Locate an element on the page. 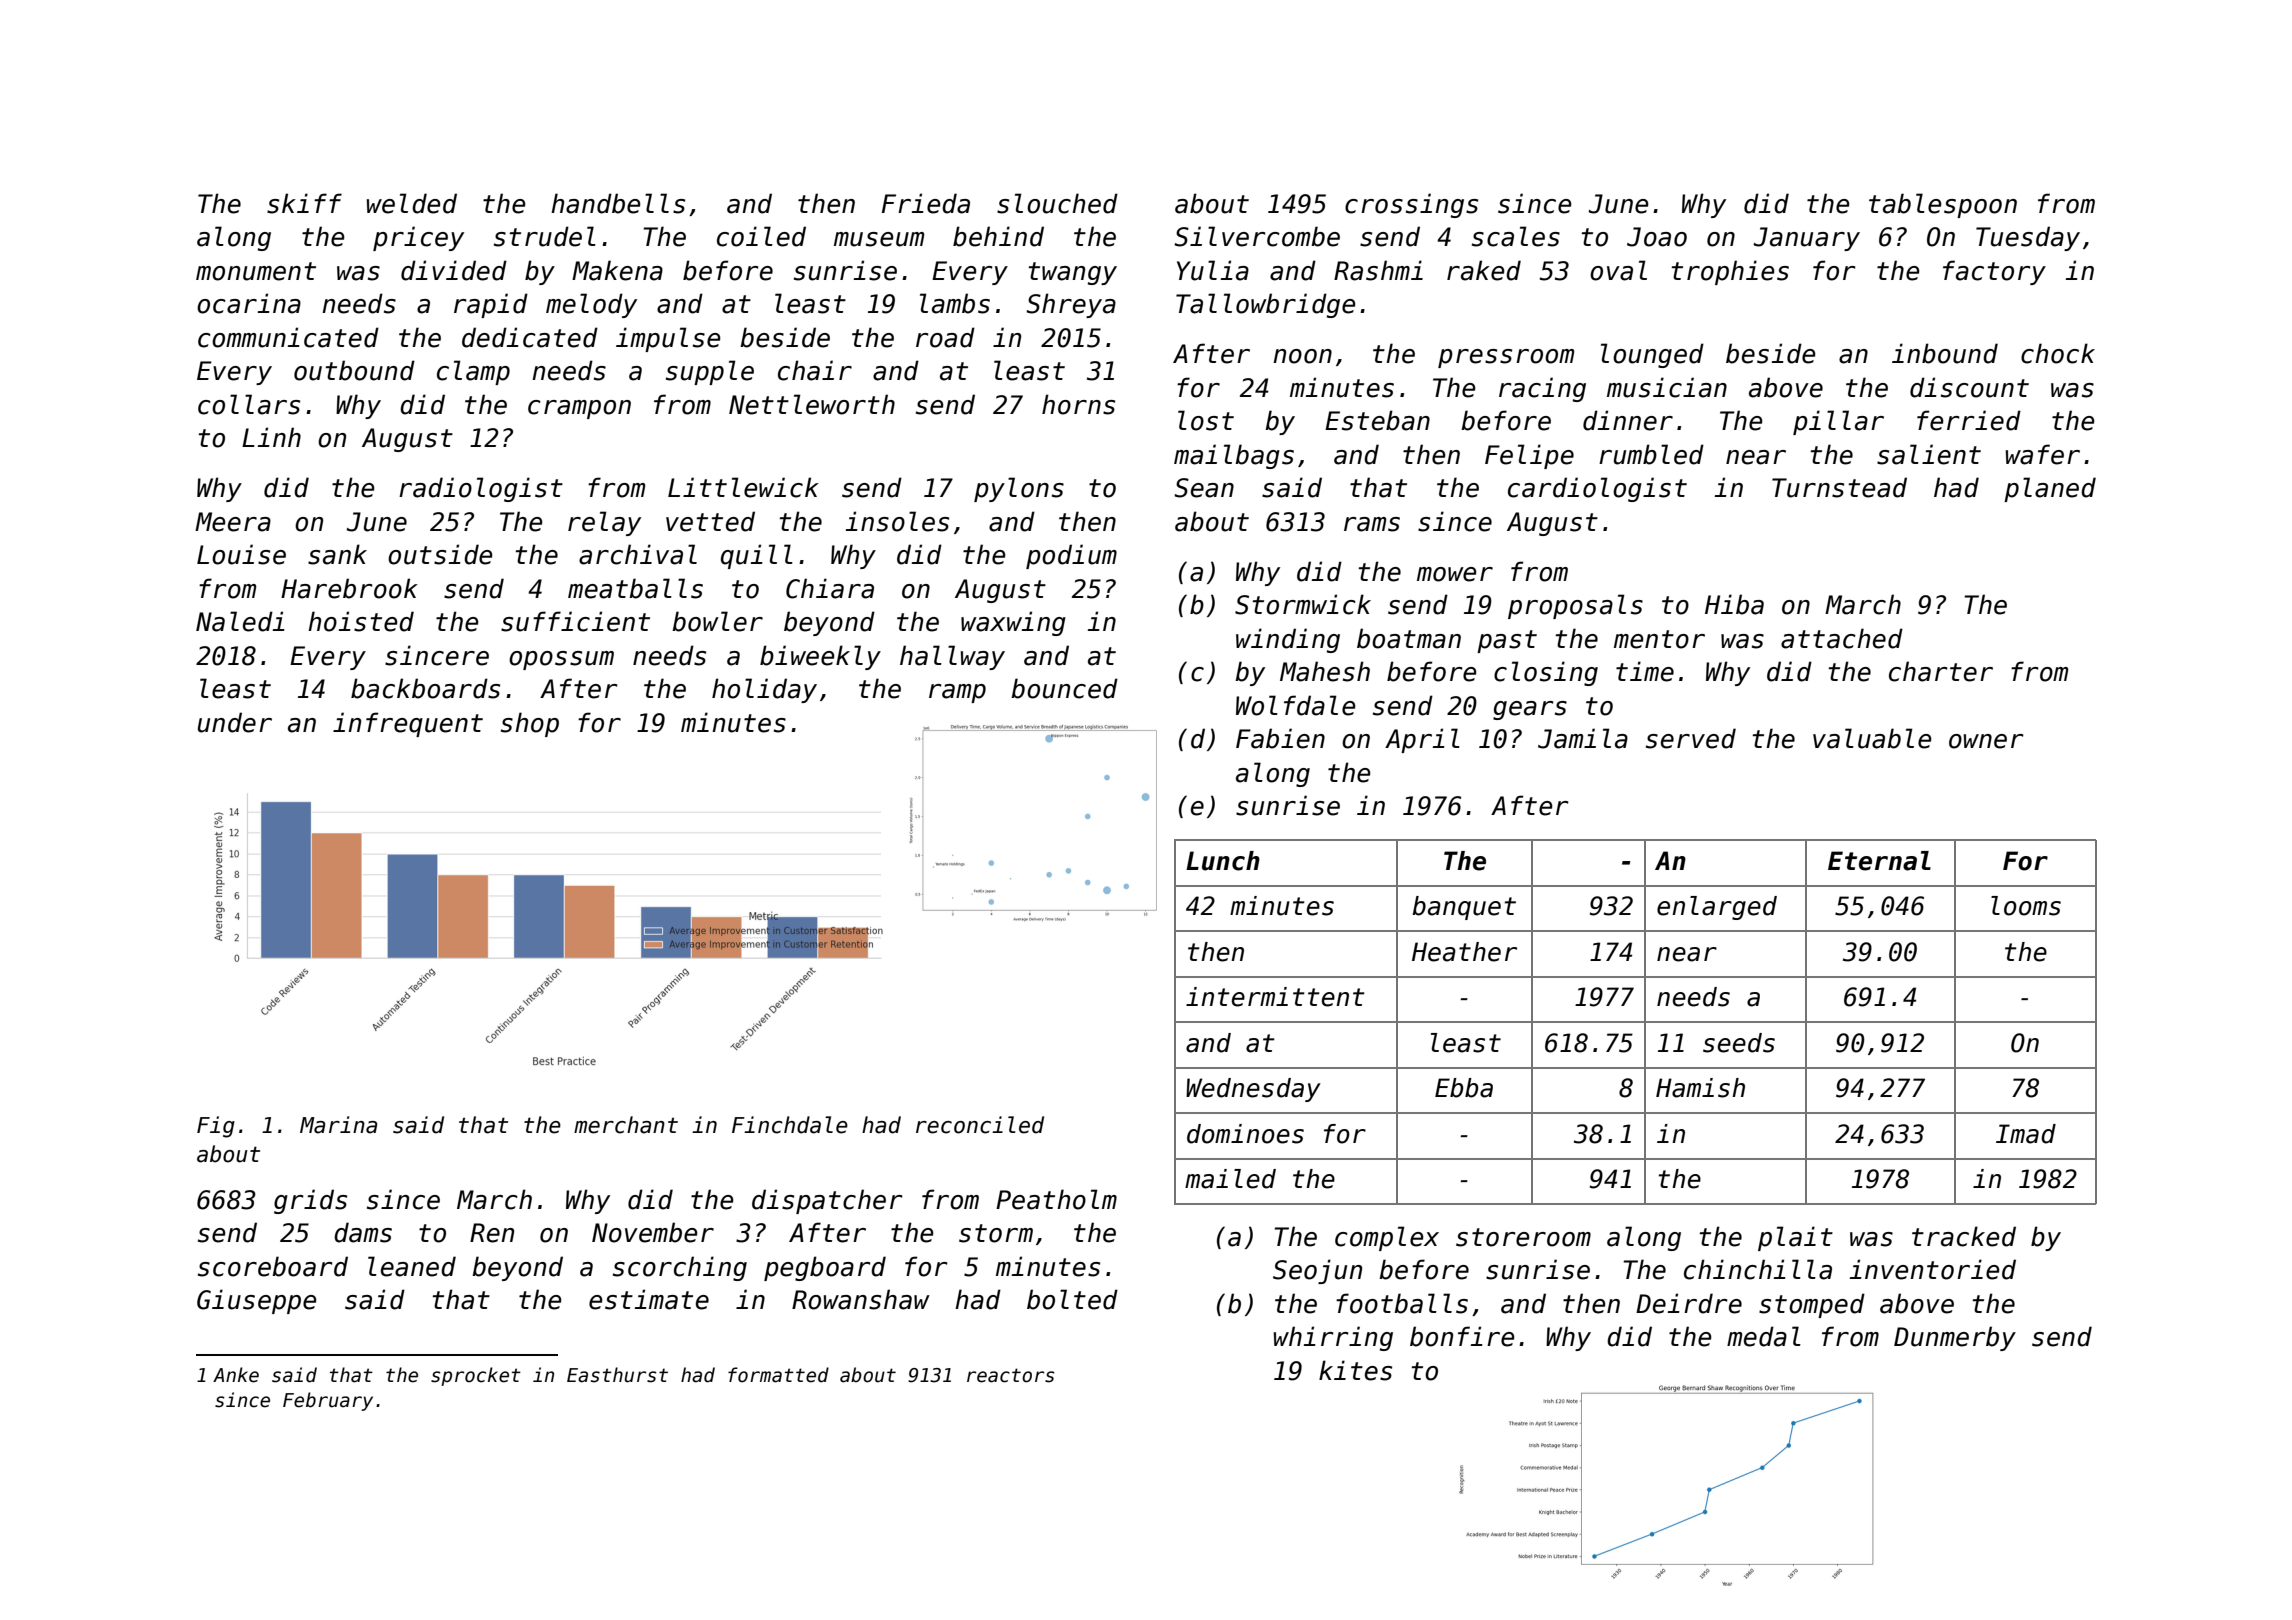 This image has width=2292, height=1620. rams is located at coordinates (1372, 524).
